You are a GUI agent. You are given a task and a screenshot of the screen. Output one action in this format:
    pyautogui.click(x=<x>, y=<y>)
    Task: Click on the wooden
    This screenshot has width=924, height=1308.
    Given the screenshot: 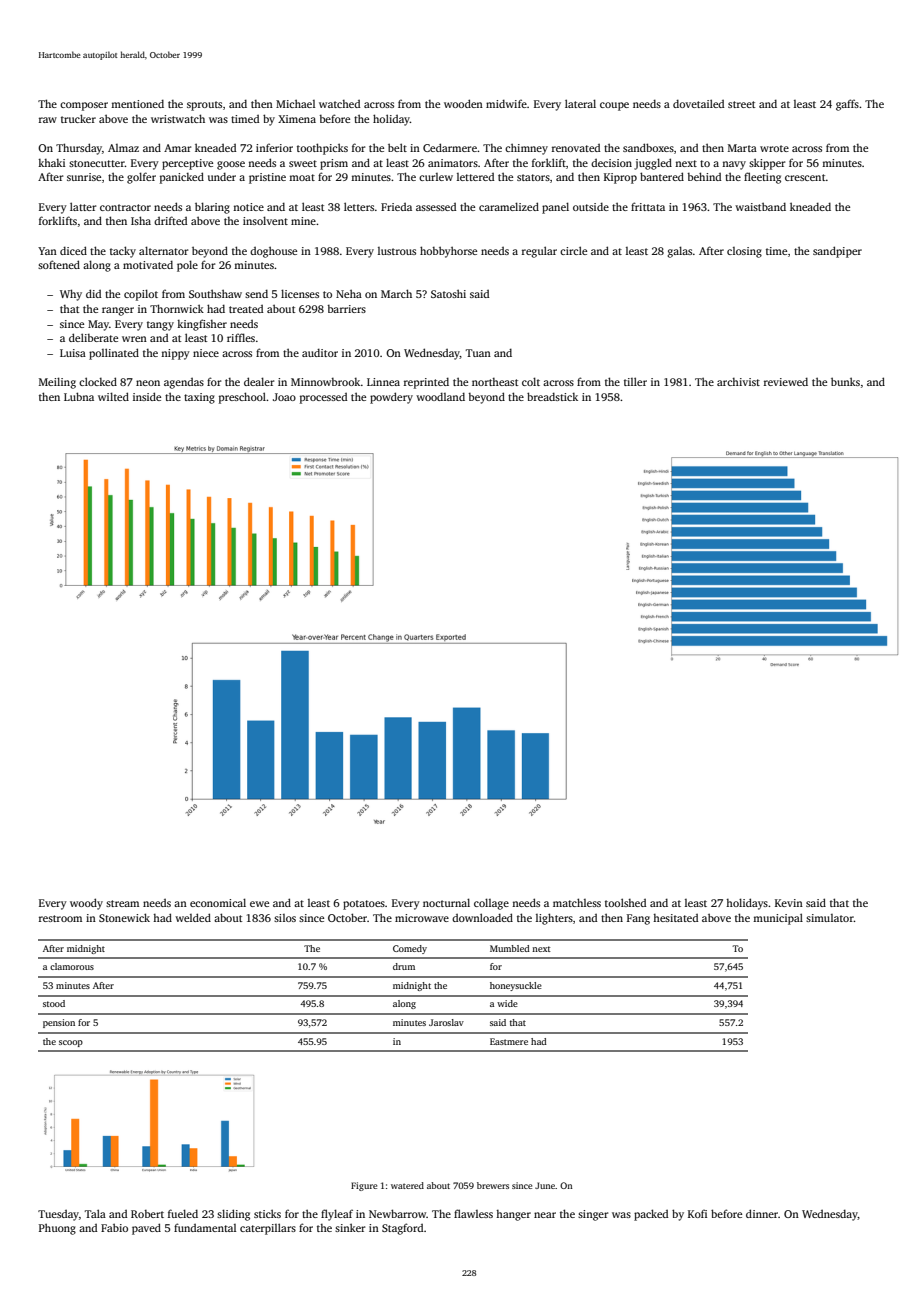 What is the action you would take?
    pyautogui.click(x=463, y=103)
